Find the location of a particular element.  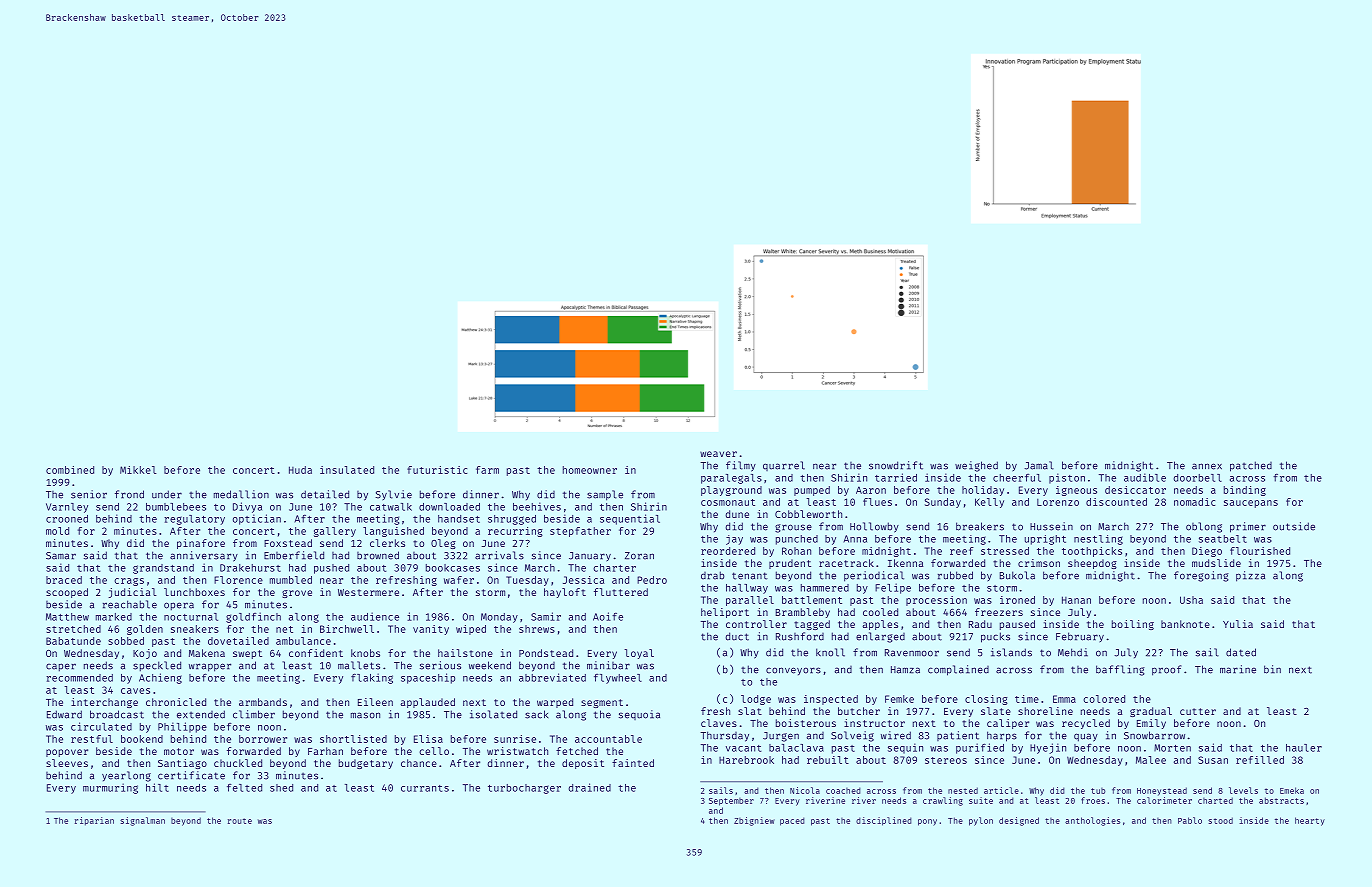

Mikkel is located at coordinates (138, 470).
